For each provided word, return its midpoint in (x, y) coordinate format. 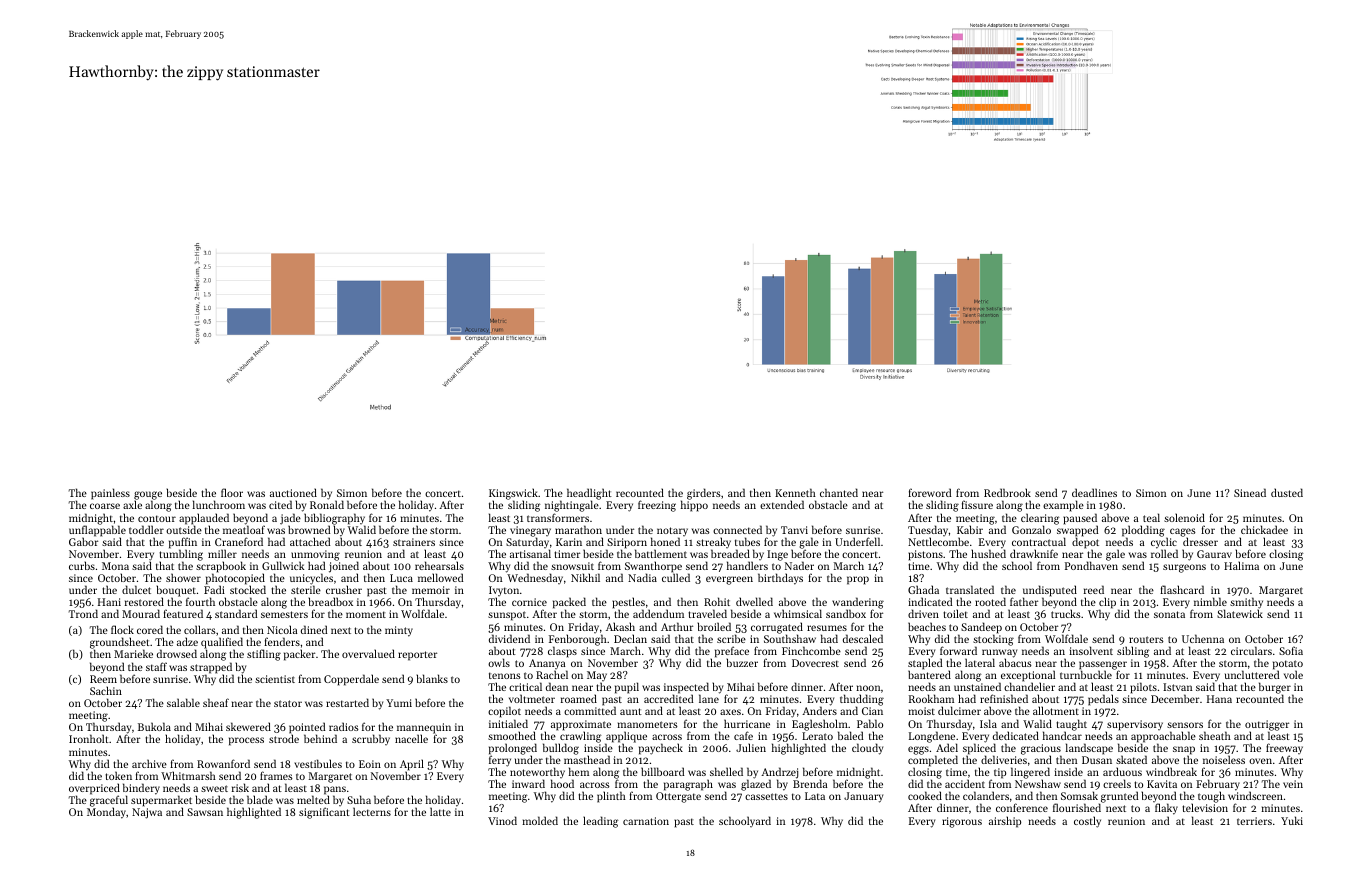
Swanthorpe (653, 567)
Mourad (141, 613)
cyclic (1164, 543)
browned (309, 529)
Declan (630, 638)
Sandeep (981, 628)
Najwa (147, 813)
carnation (646, 821)
